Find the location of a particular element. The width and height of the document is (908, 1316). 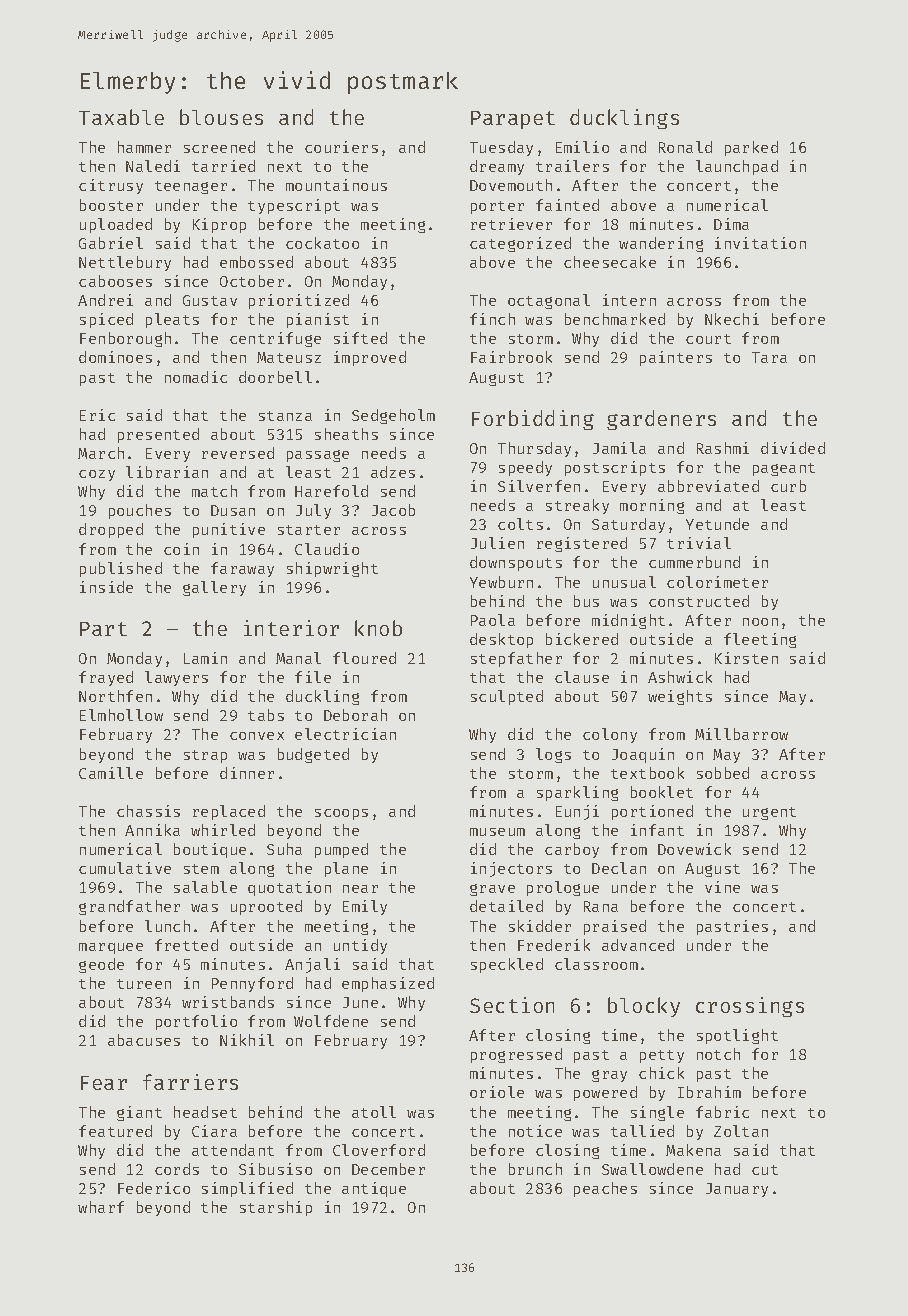

Ronald is located at coordinates (685, 147).
